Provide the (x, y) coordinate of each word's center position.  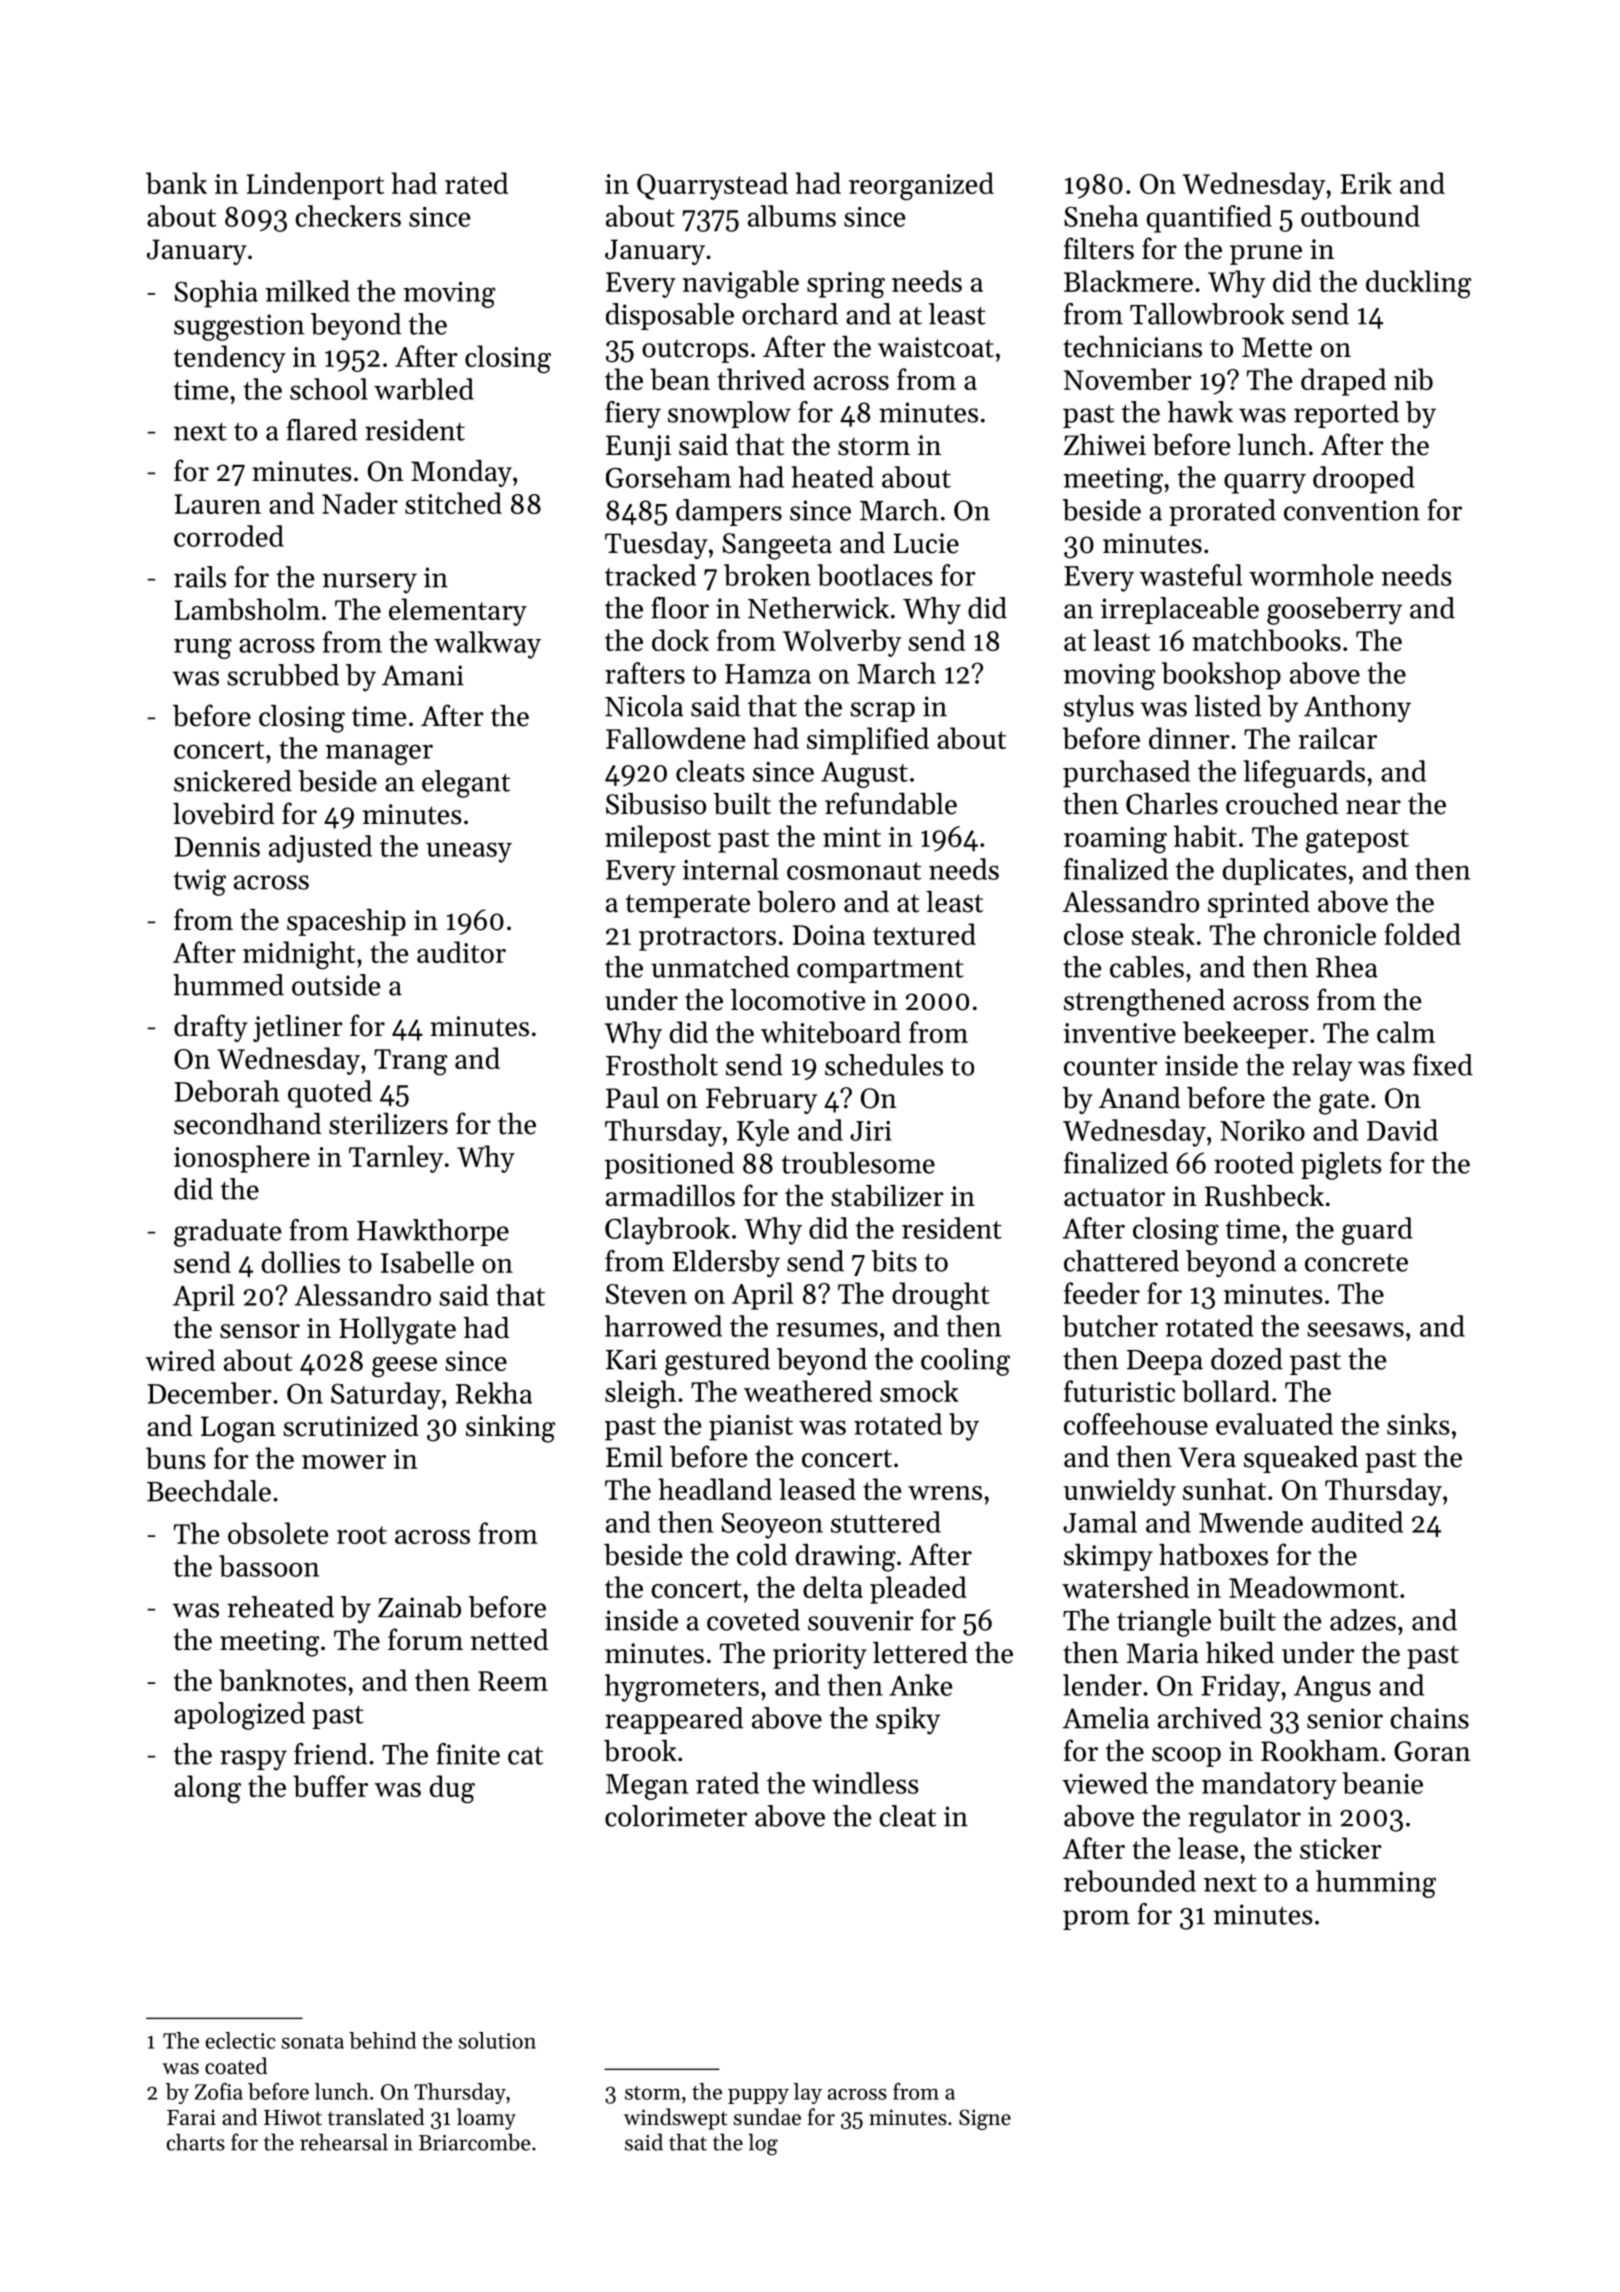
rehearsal (344, 2142)
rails (200, 577)
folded (1422, 934)
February (761, 1100)
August (864, 775)
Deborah (226, 1091)
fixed (1443, 1065)
